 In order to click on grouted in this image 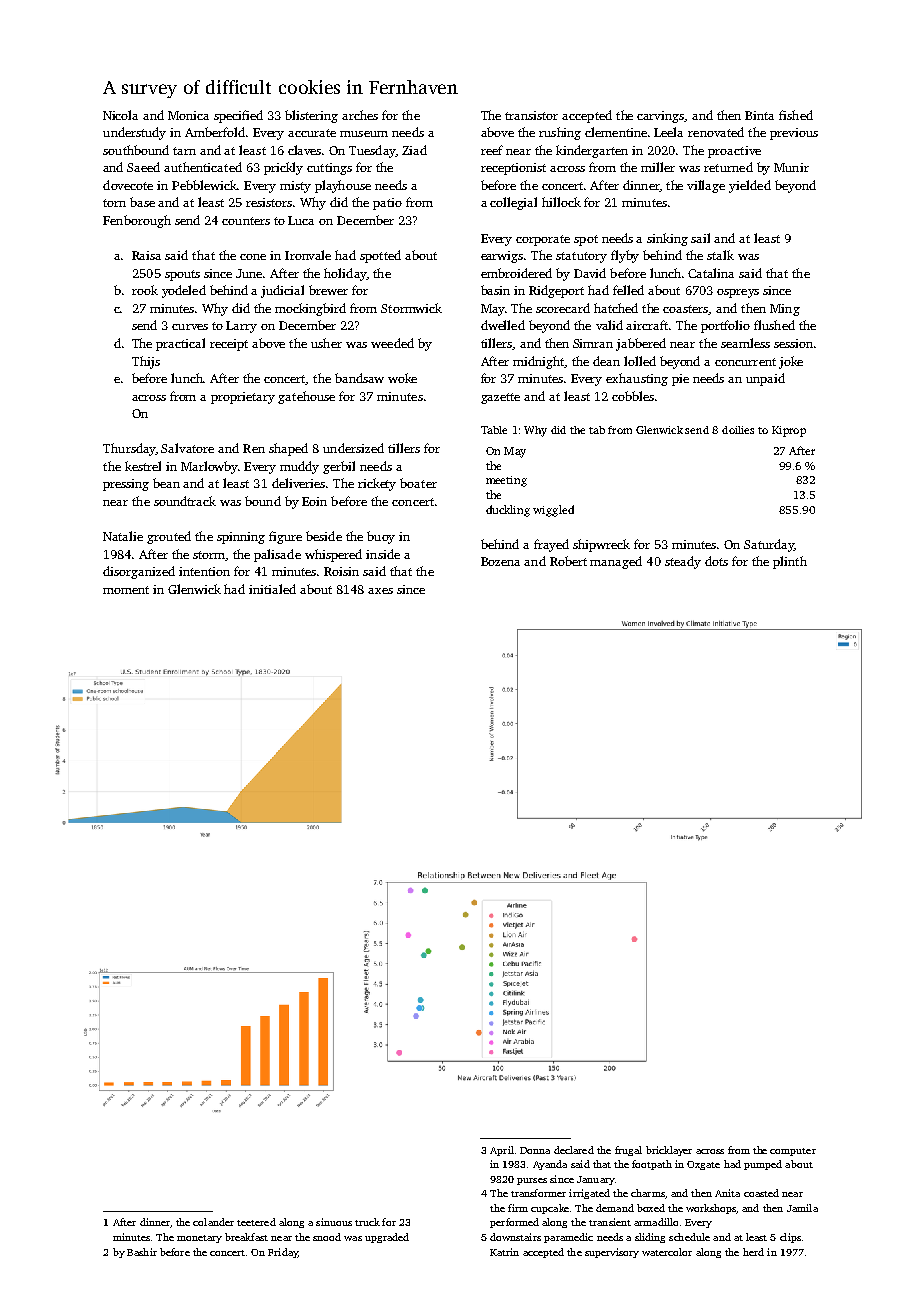, I will do `click(169, 537)`.
